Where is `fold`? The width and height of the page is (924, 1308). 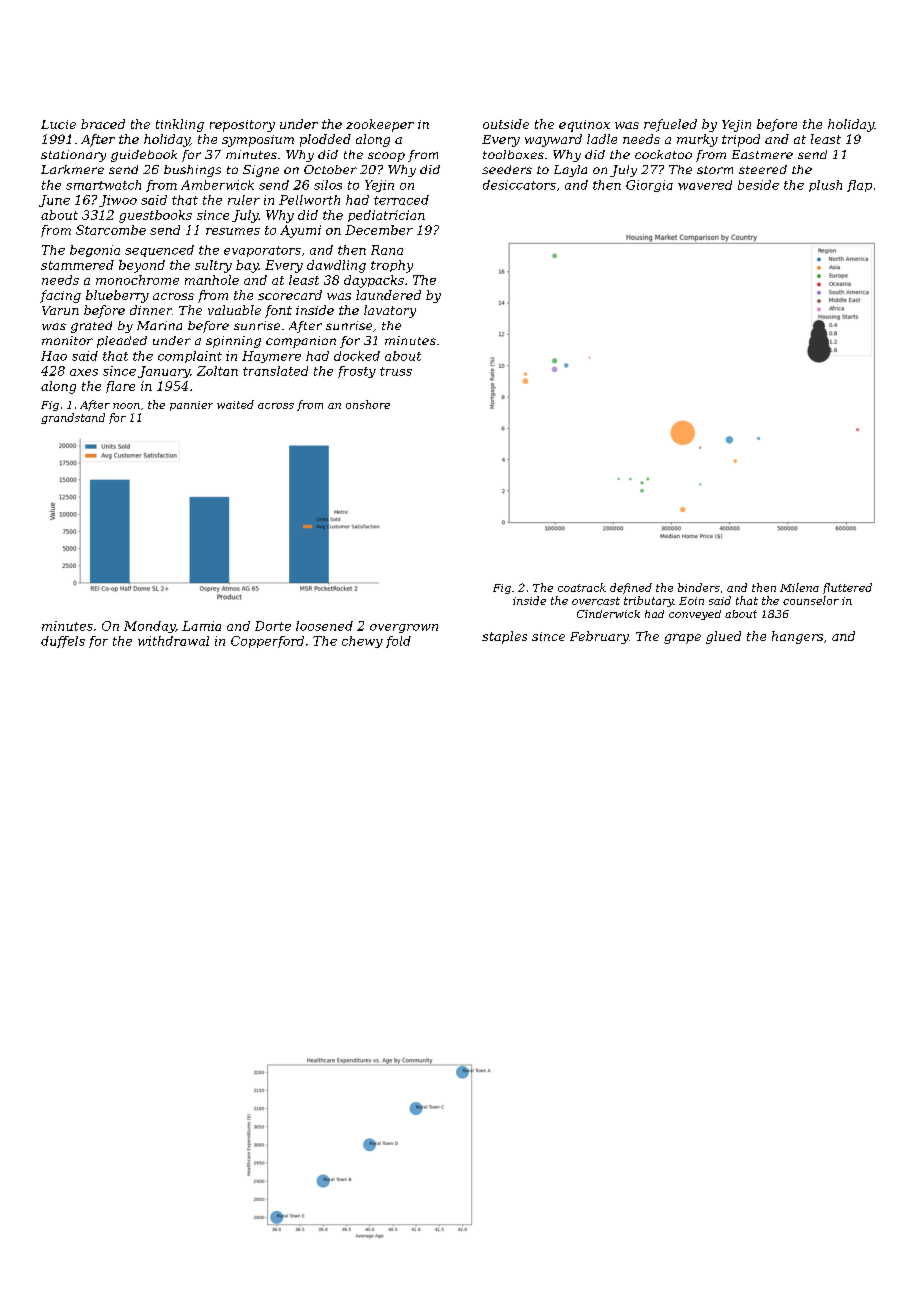 fold is located at coordinates (398, 642).
